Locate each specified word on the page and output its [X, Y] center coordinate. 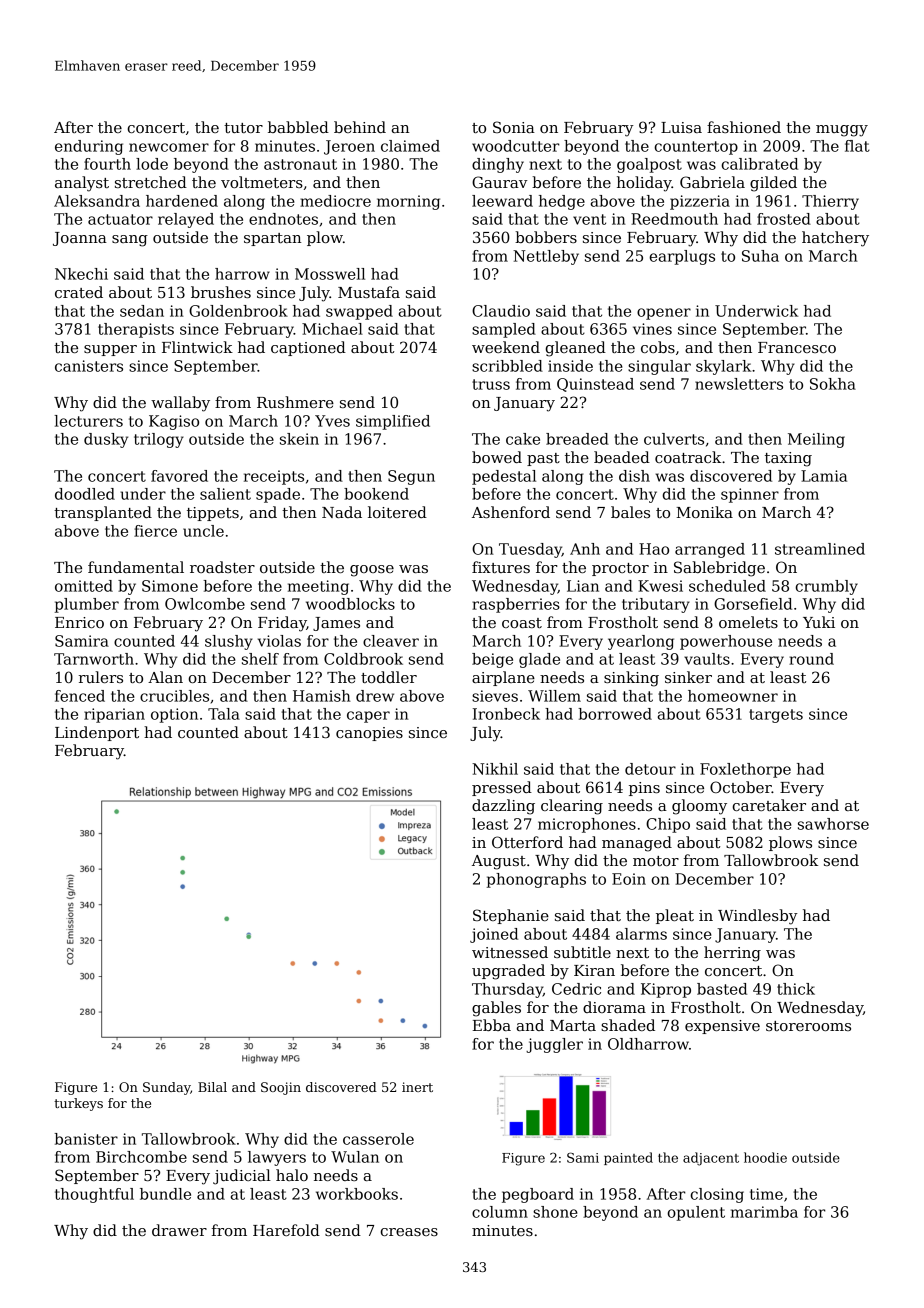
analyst [82, 184]
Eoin [629, 879]
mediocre [335, 201]
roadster [222, 567]
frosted [784, 219]
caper [368, 717]
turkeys [78, 1104]
